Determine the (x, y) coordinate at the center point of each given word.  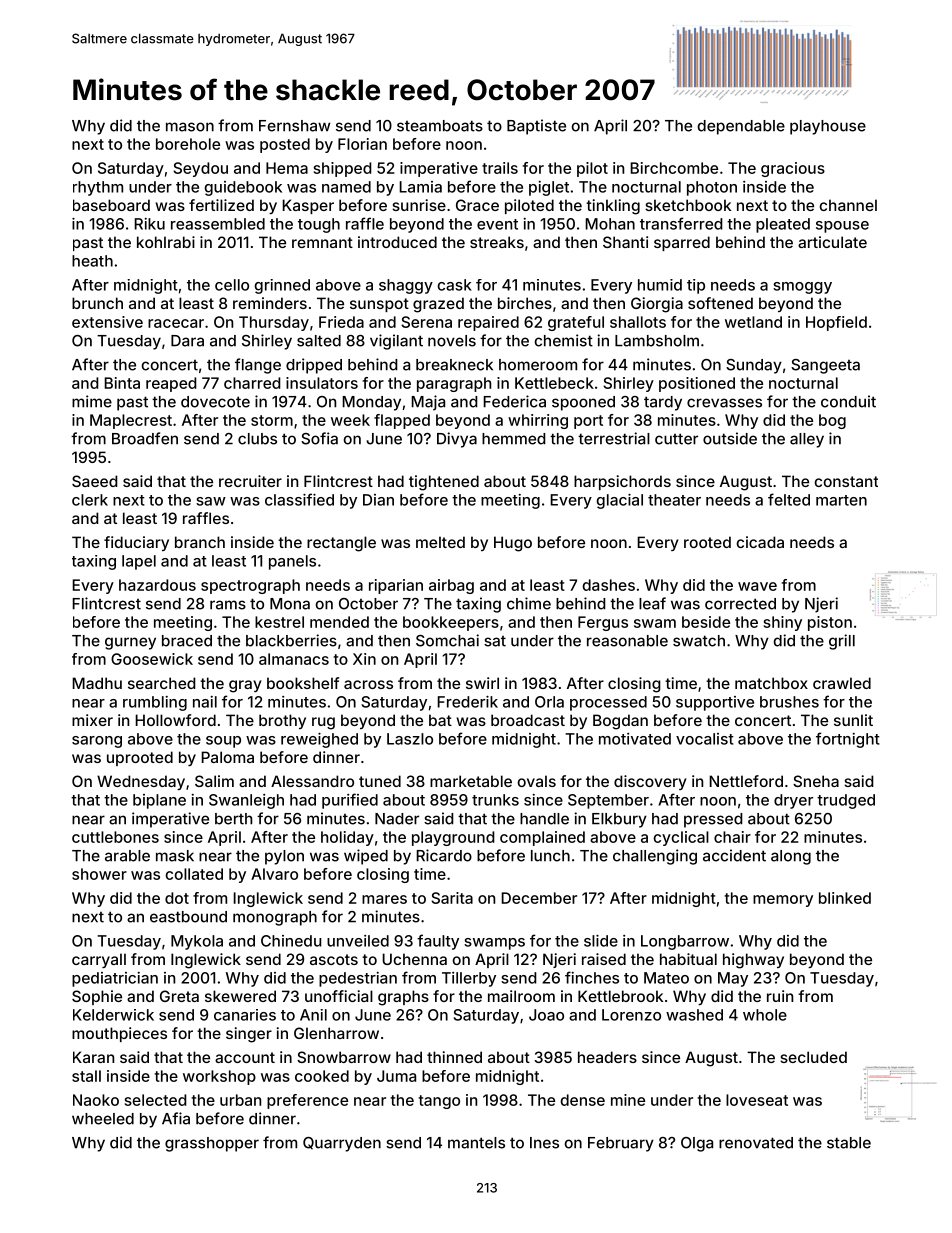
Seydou (200, 169)
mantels (476, 1143)
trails (500, 168)
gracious (793, 169)
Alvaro (274, 874)
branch (200, 542)
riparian (396, 586)
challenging (655, 857)
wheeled (103, 1119)
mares (384, 899)
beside (706, 622)
